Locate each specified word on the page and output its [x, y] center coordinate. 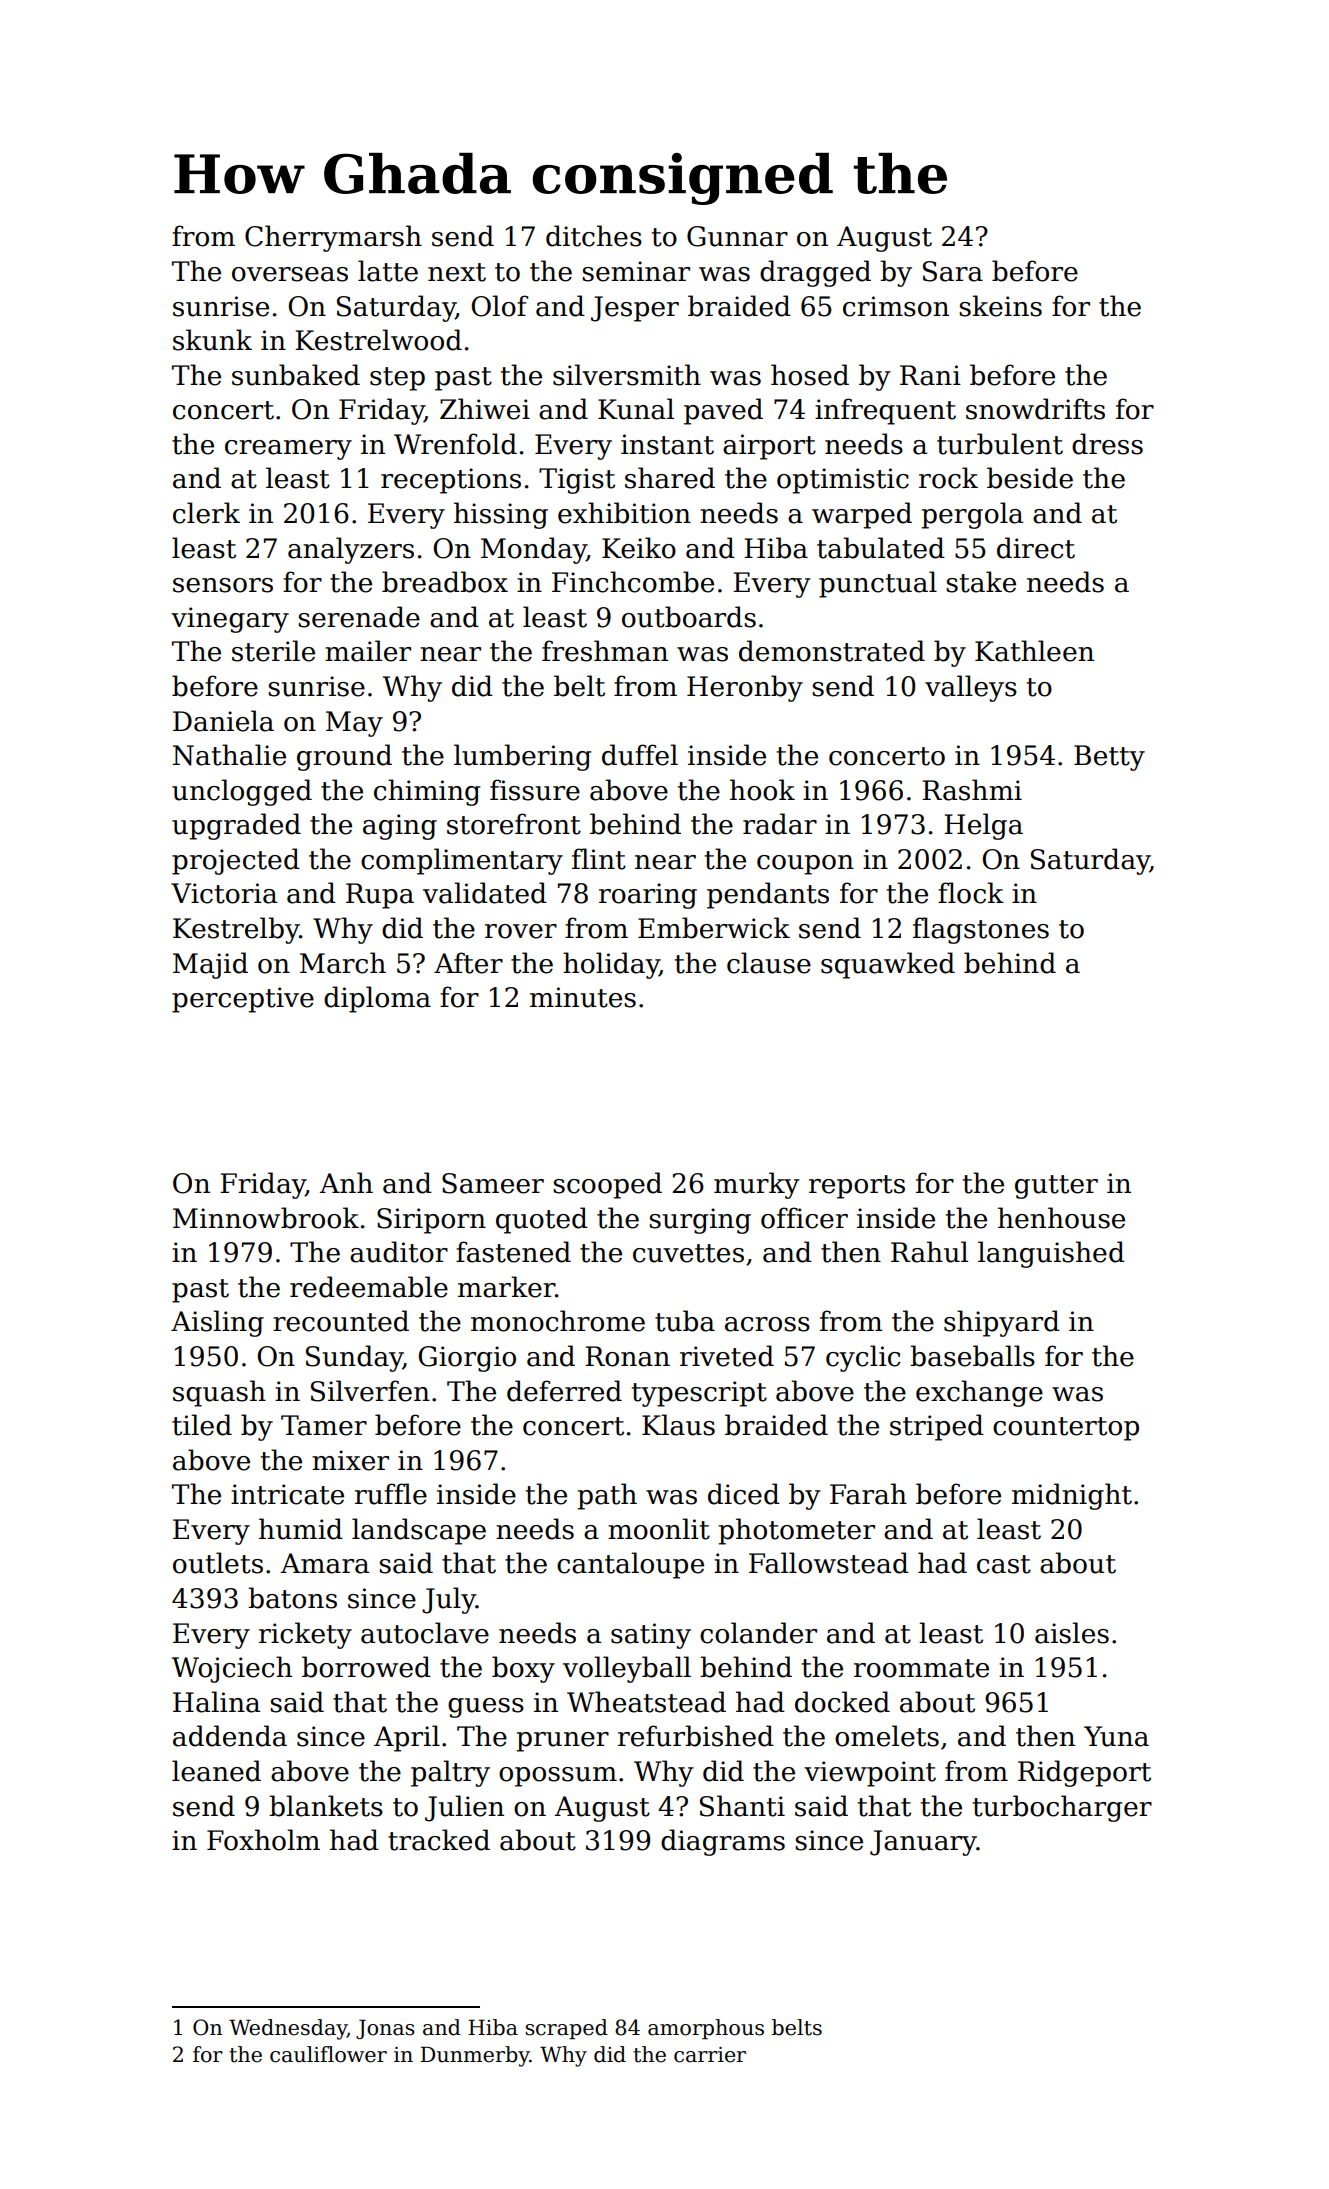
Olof [500, 306]
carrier [710, 2055]
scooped [607, 1185]
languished [1051, 1254]
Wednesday [288, 2029]
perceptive [243, 1000]
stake [981, 582]
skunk [212, 340]
